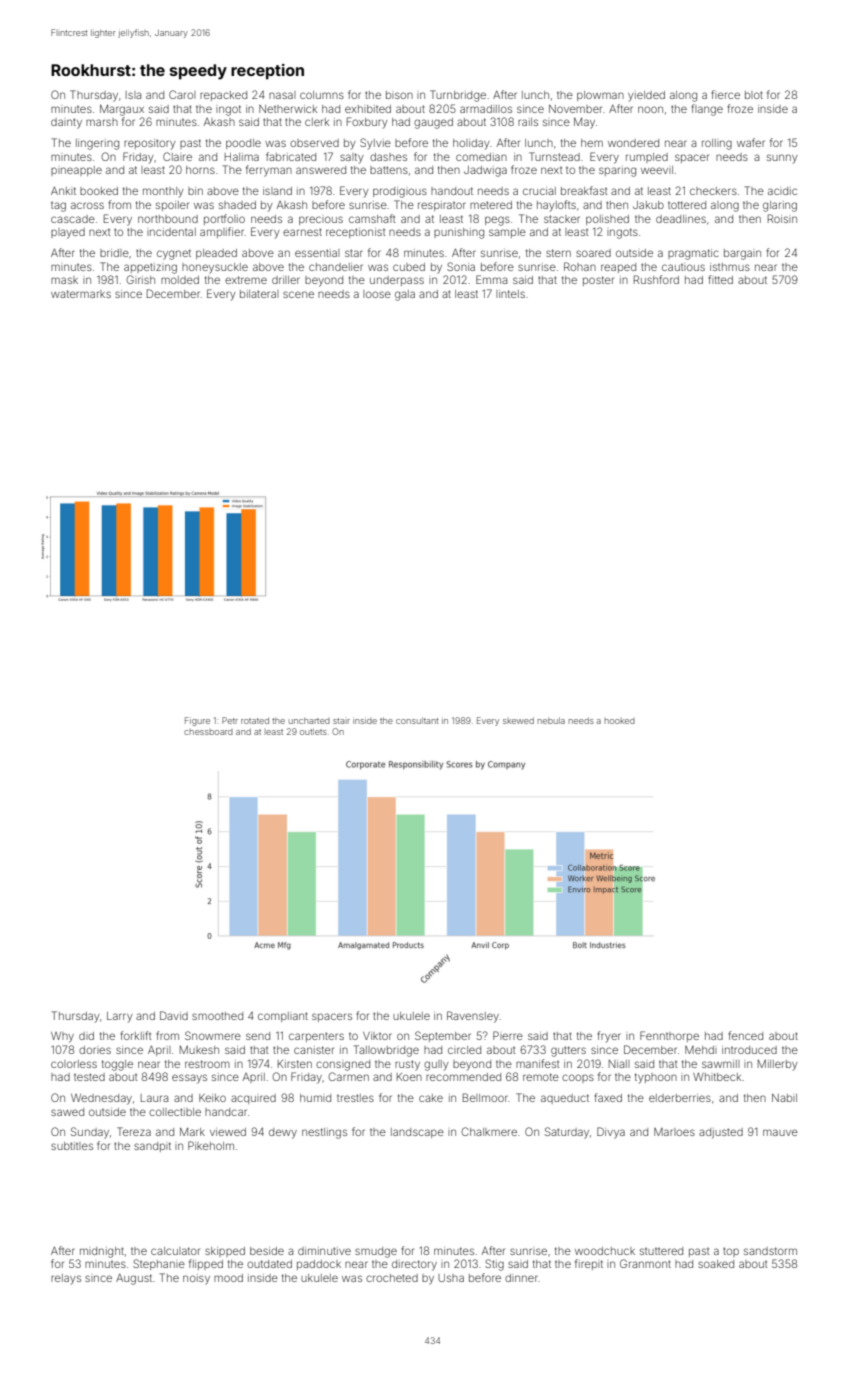  What do you see at coordinates (754, 95) in the document?
I see `blot` at bounding box center [754, 95].
